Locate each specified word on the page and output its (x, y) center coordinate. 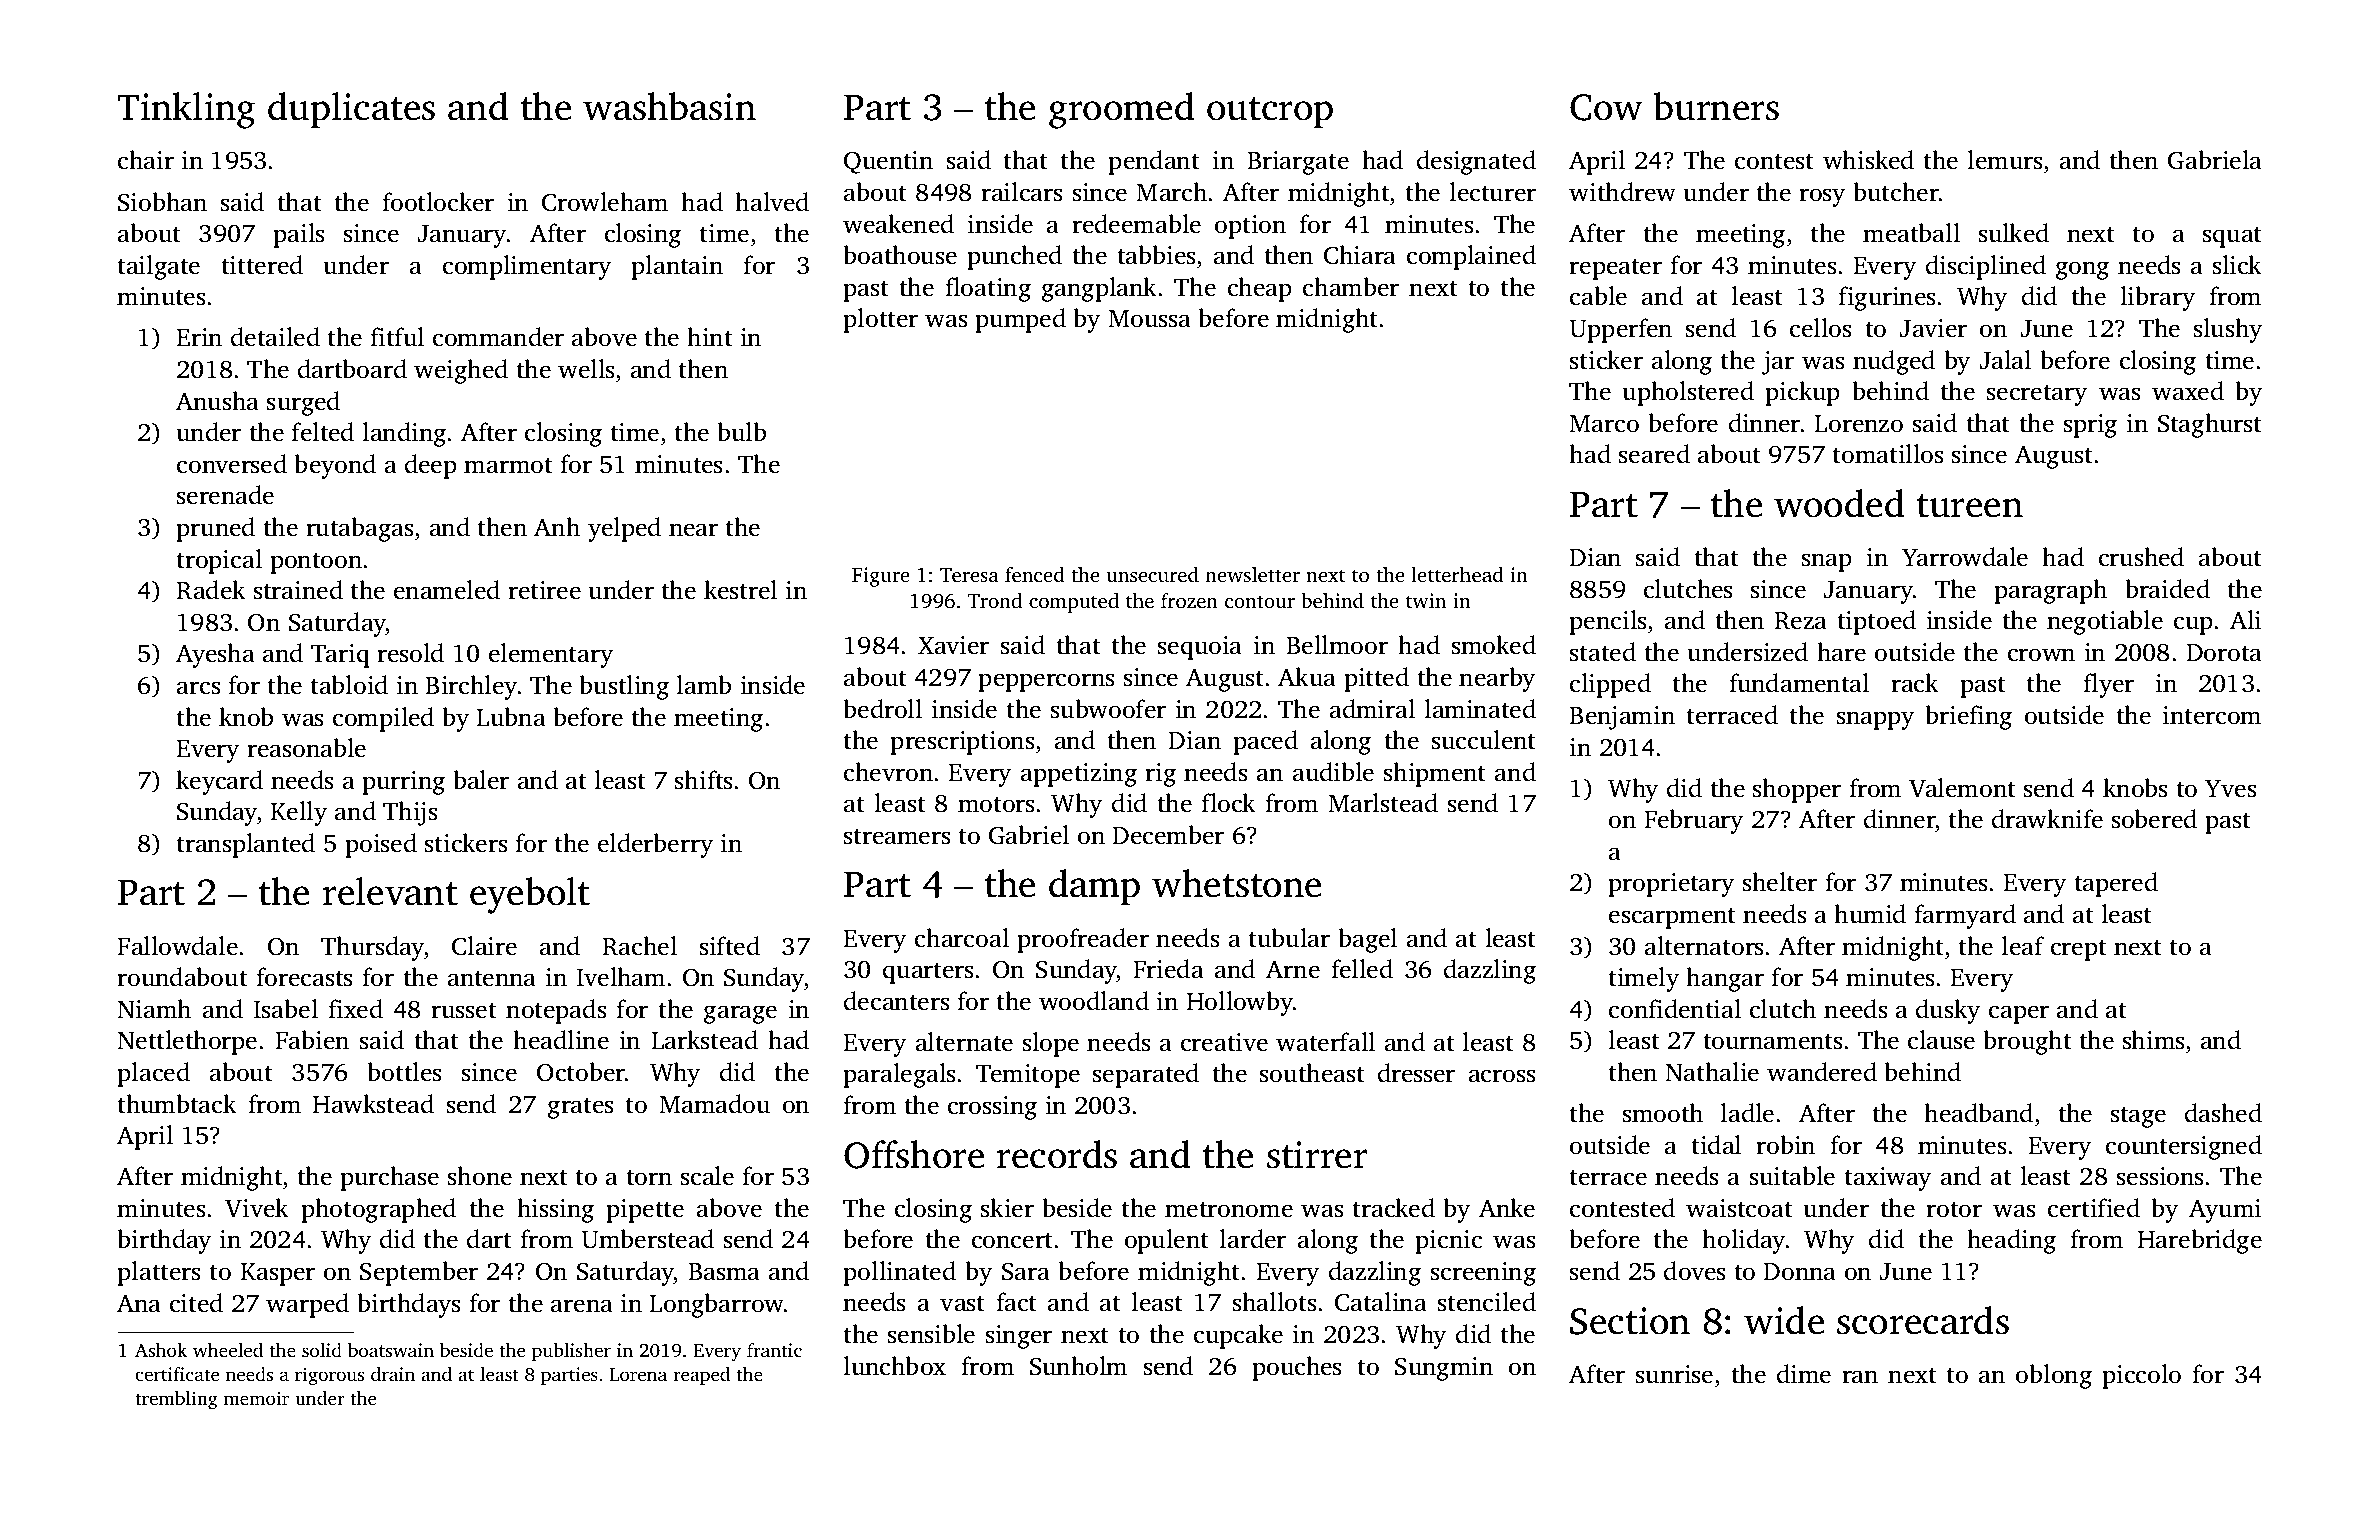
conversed (232, 464)
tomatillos (1887, 454)
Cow (1606, 107)
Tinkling (186, 110)
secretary (2037, 395)
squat (2232, 237)
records (1057, 1154)
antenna (492, 979)
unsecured (1152, 574)
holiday (1744, 1241)
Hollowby (1240, 1003)
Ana (139, 1303)
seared (1654, 454)
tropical (219, 561)
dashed (2223, 1113)
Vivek (256, 1208)
